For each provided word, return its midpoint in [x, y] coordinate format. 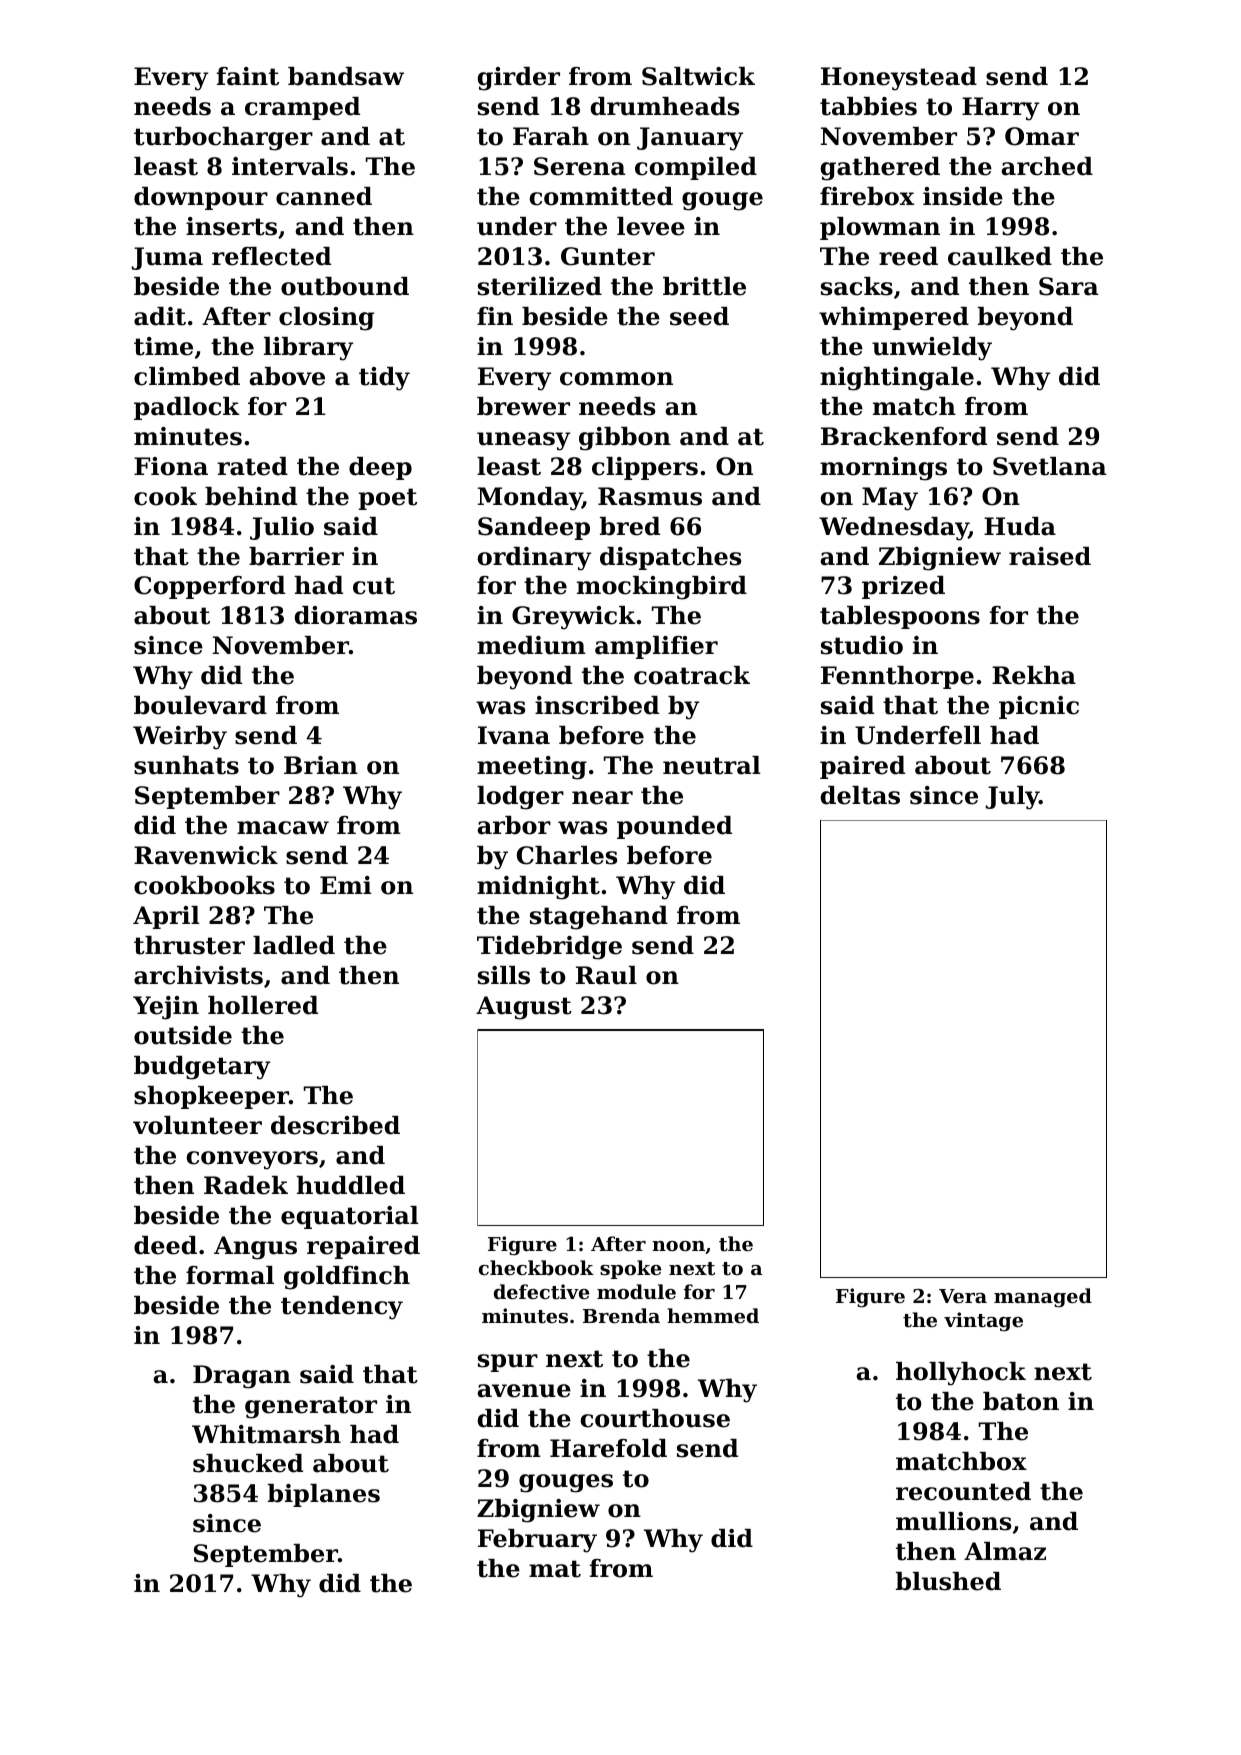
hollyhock [961, 1374]
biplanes [324, 1495]
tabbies [868, 106]
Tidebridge [549, 948]
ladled [294, 945]
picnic [1039, 707]
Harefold [608, 1448]
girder [519, 79]
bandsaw [346, 76]
